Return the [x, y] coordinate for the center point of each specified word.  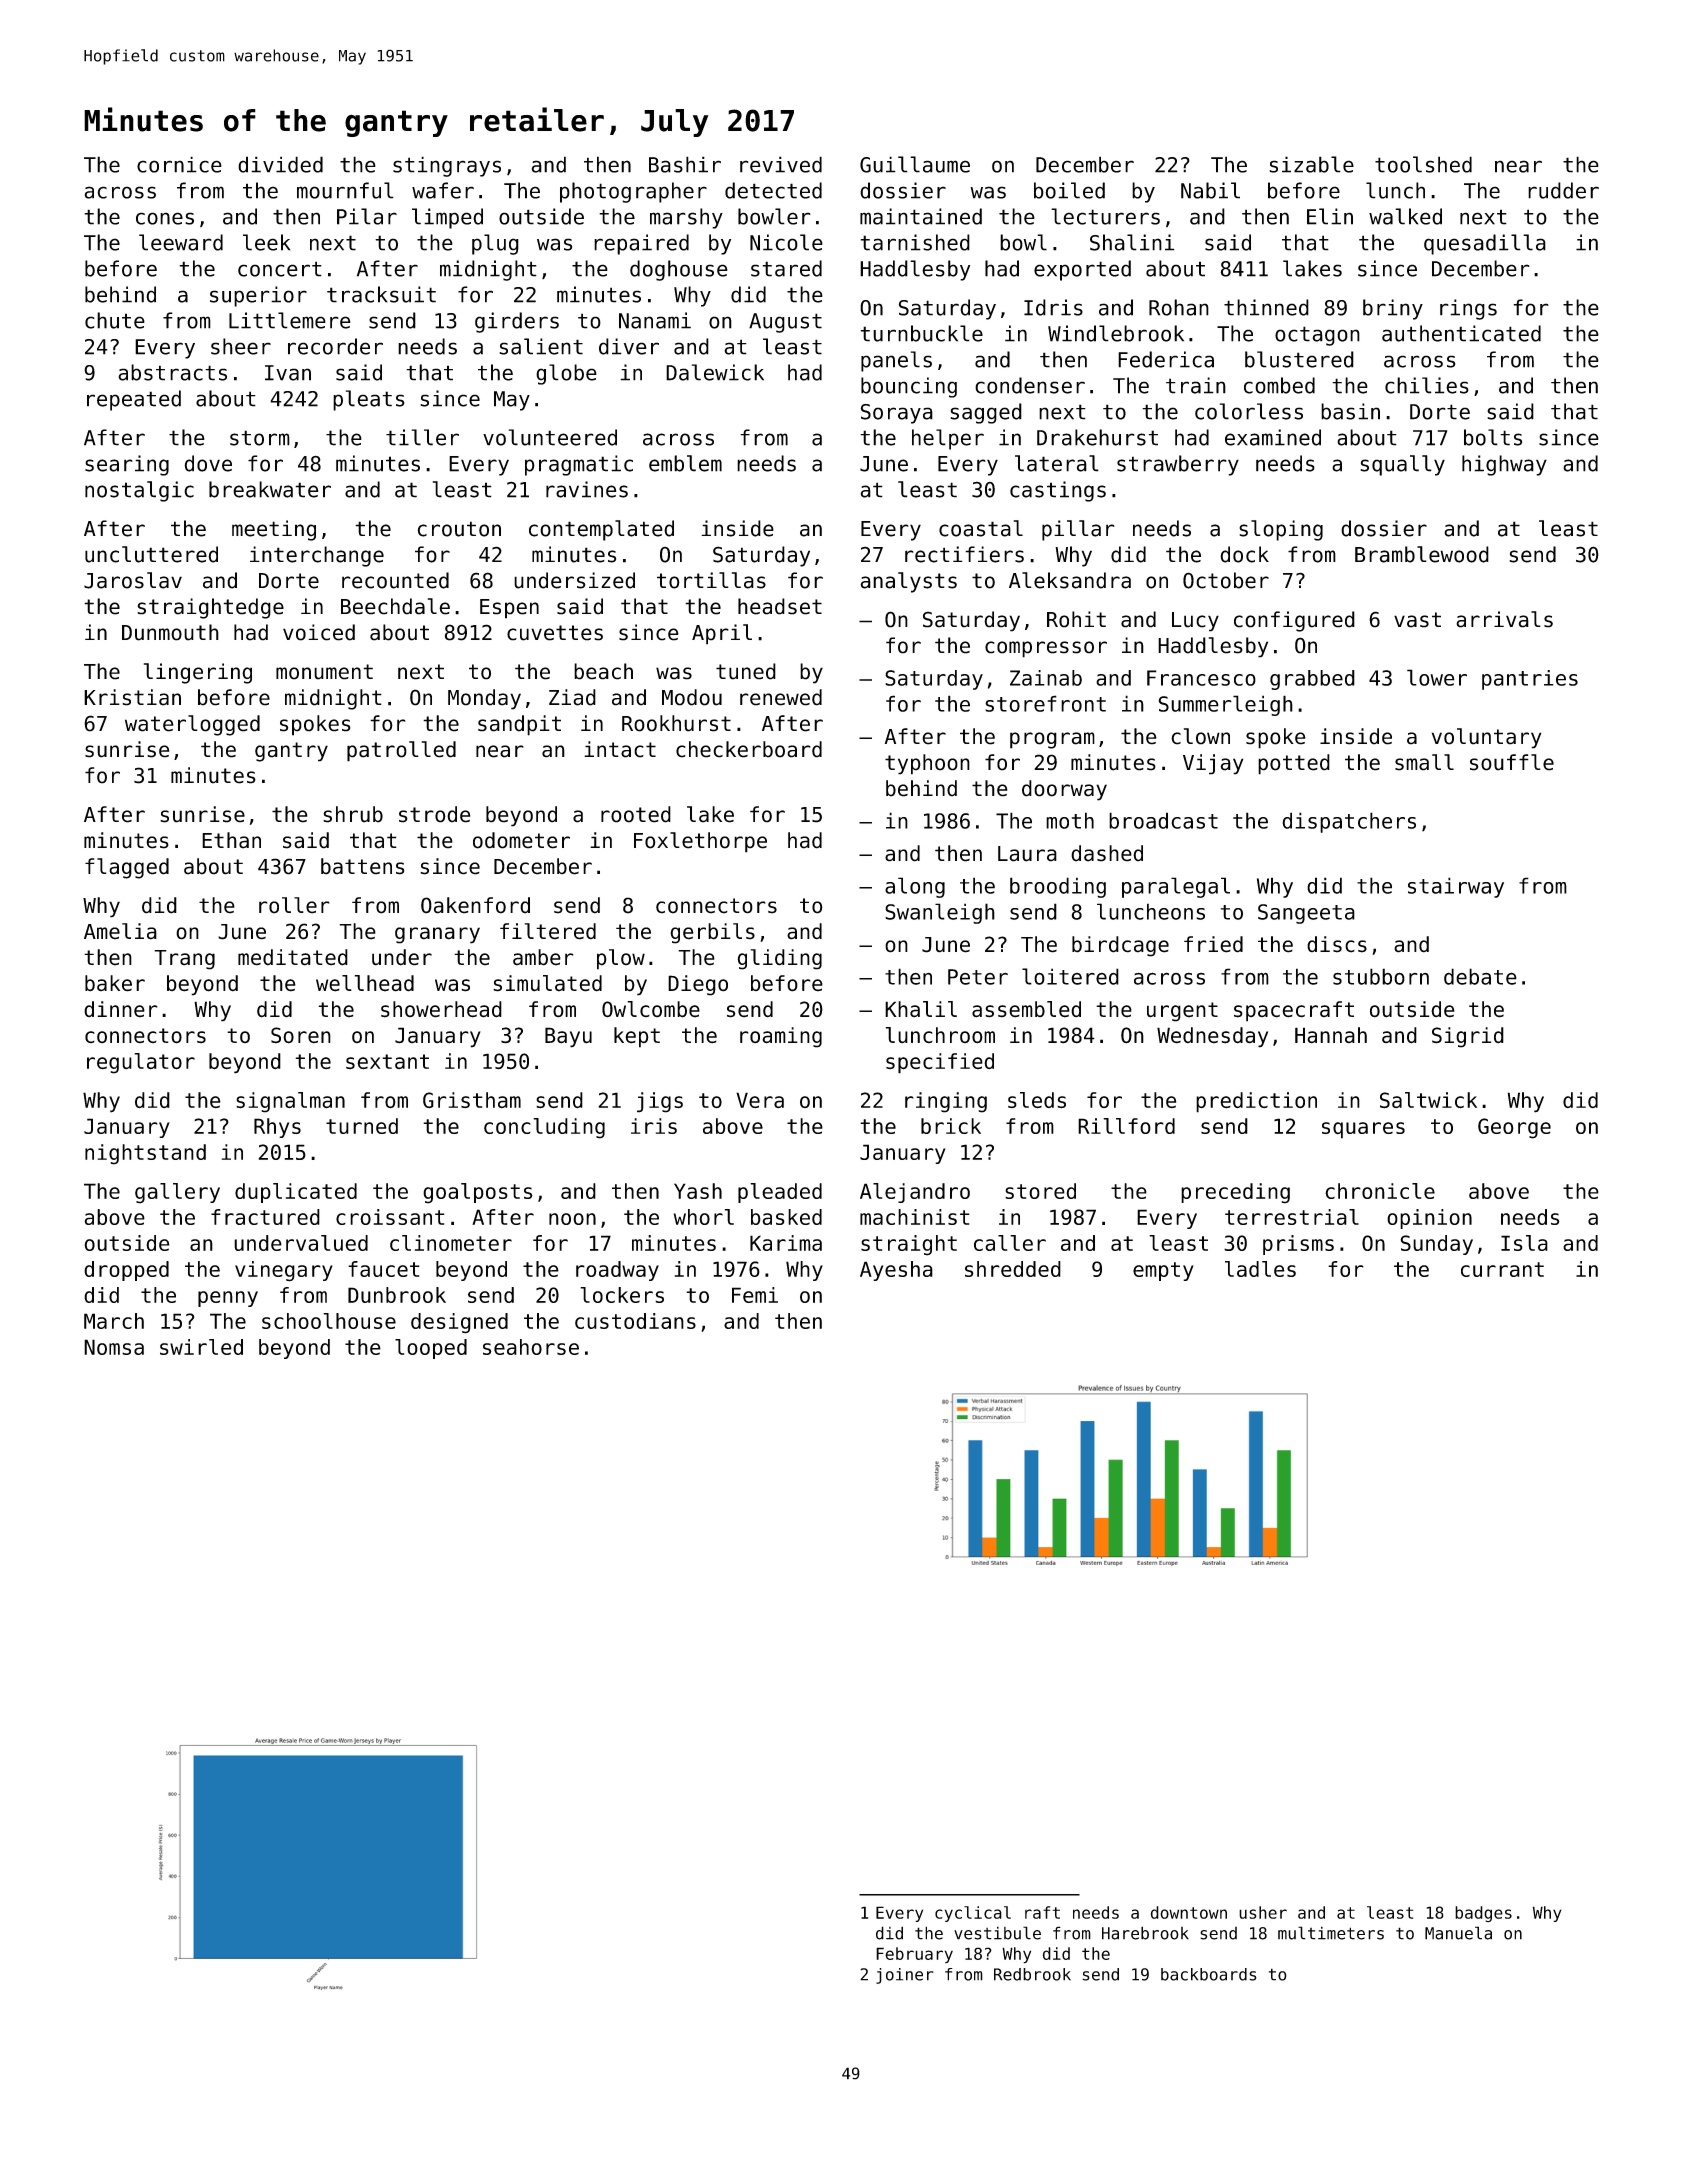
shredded [1013, 1269]
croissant [390, 1217]
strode [434, 814]
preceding [1235, 1193]
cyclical [973, 1914]
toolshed [1423, 164]
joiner [905, 1976]
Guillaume [915, 164]
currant [1502, 1269]
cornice [179, 164]
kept [637, 1037]
